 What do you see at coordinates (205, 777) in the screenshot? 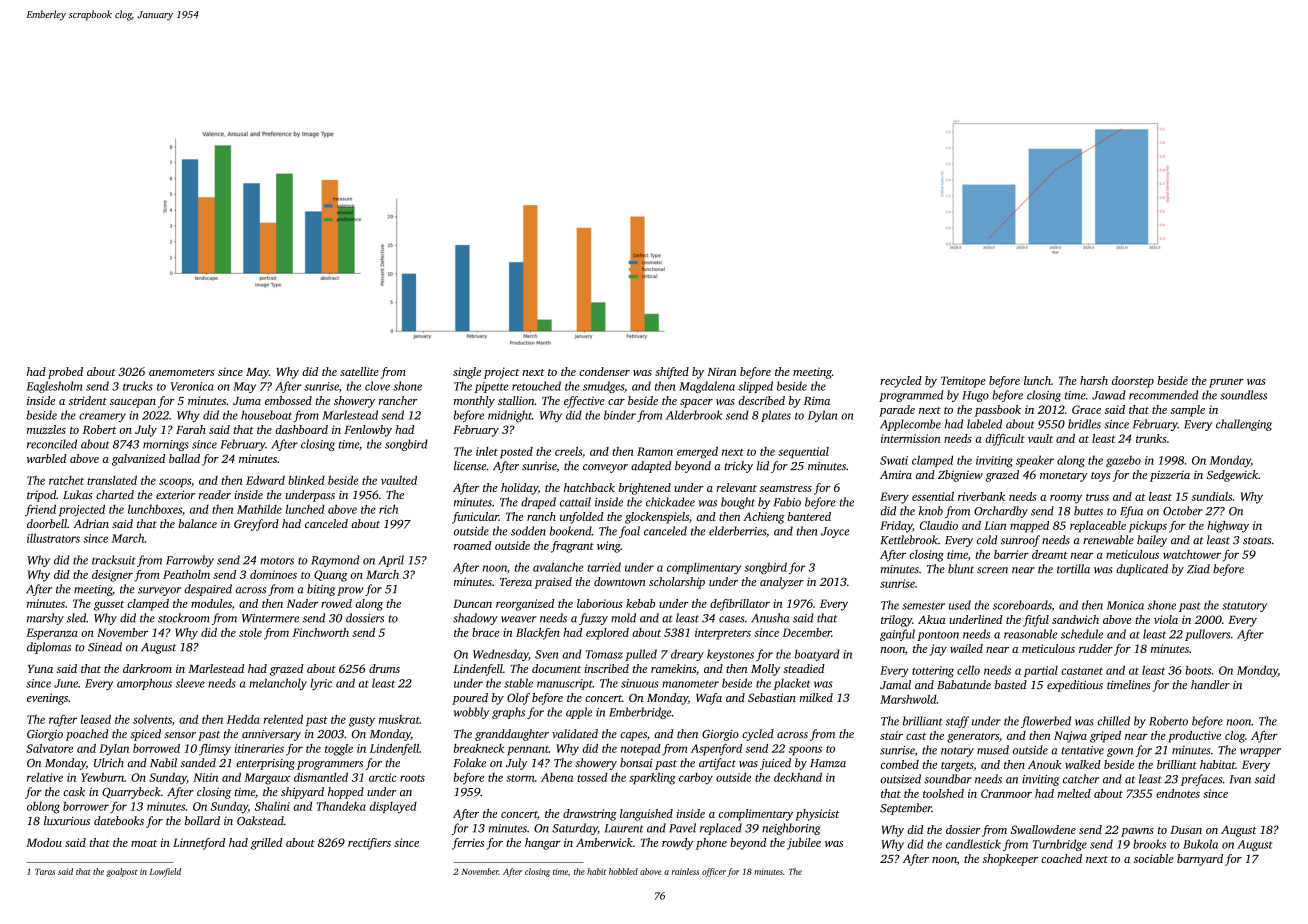
I see `Nitin` at bounding box center [205, 777].
